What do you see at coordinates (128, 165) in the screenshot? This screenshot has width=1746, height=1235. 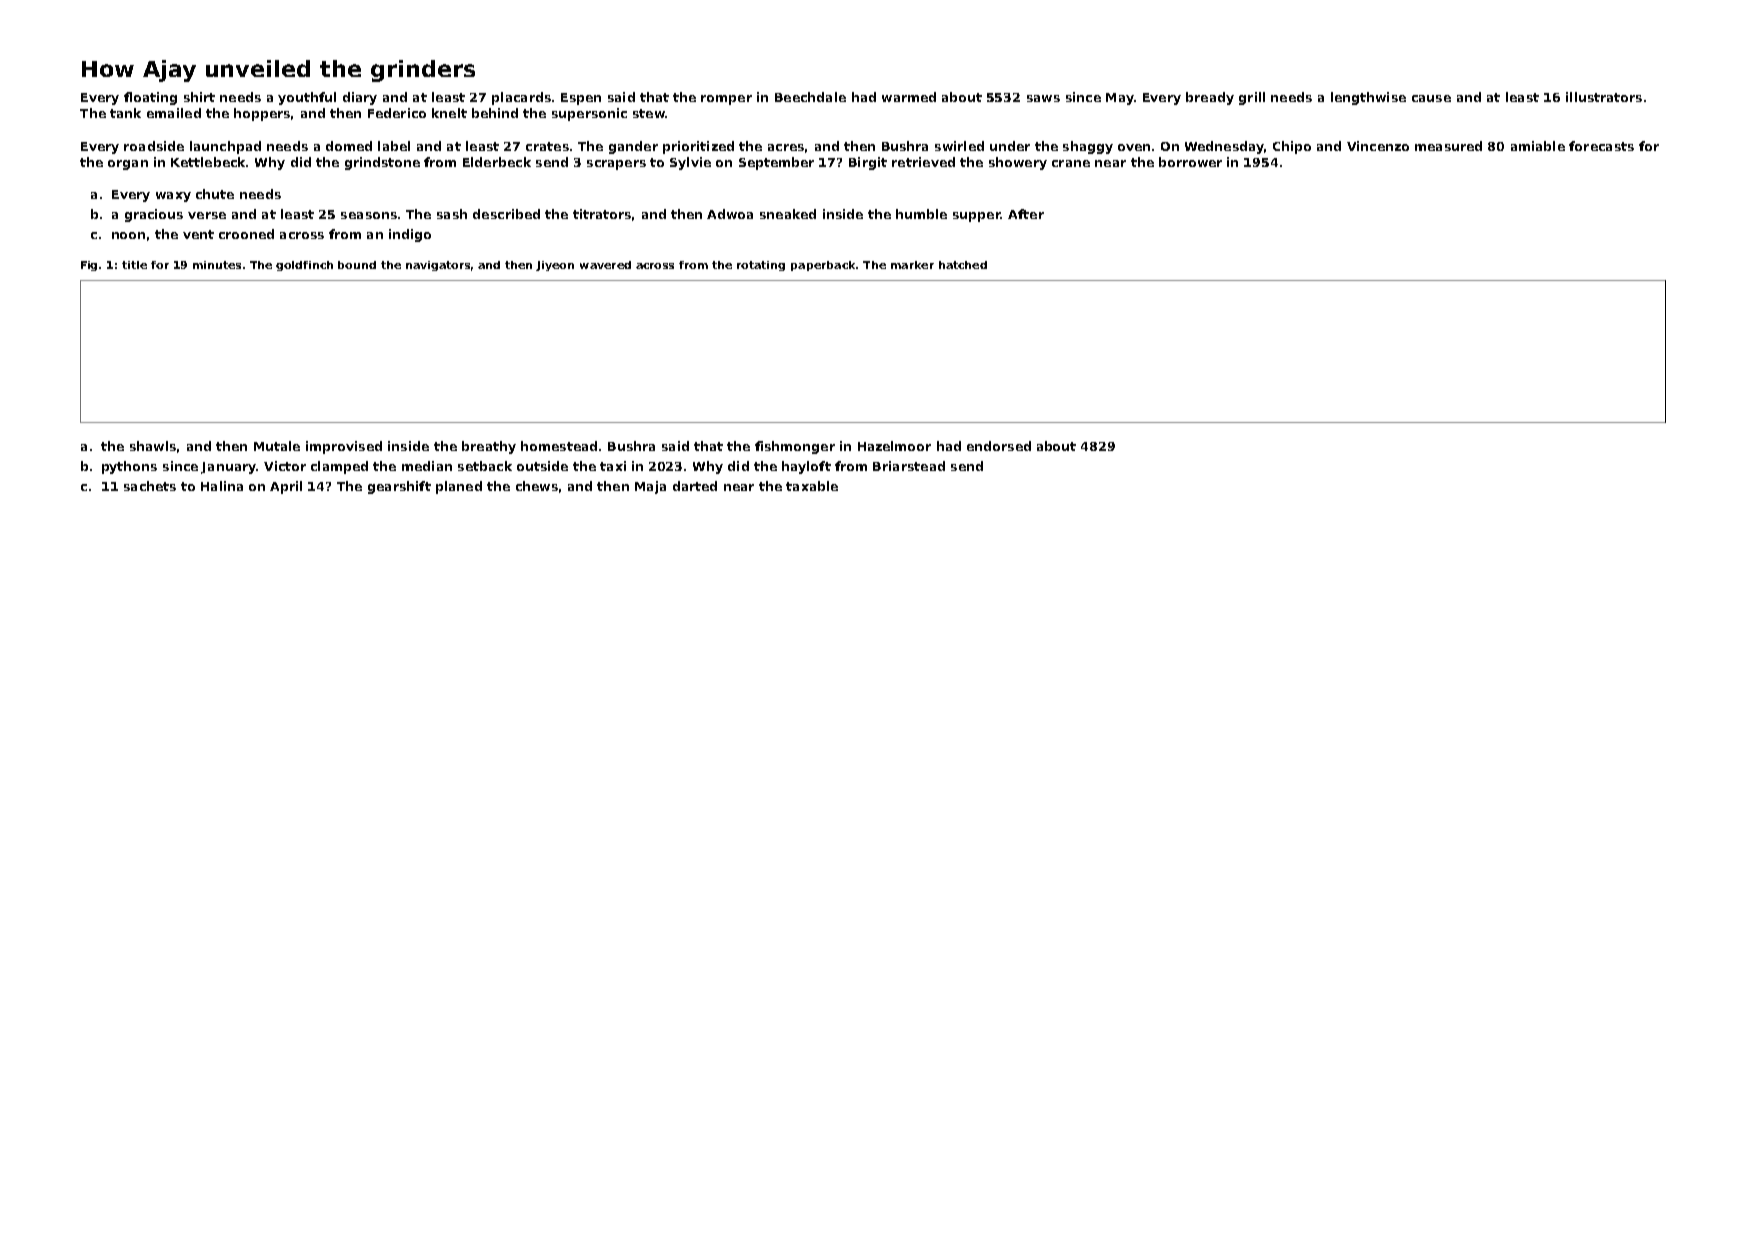 I see `organ` at bounding box center [128, 165].
